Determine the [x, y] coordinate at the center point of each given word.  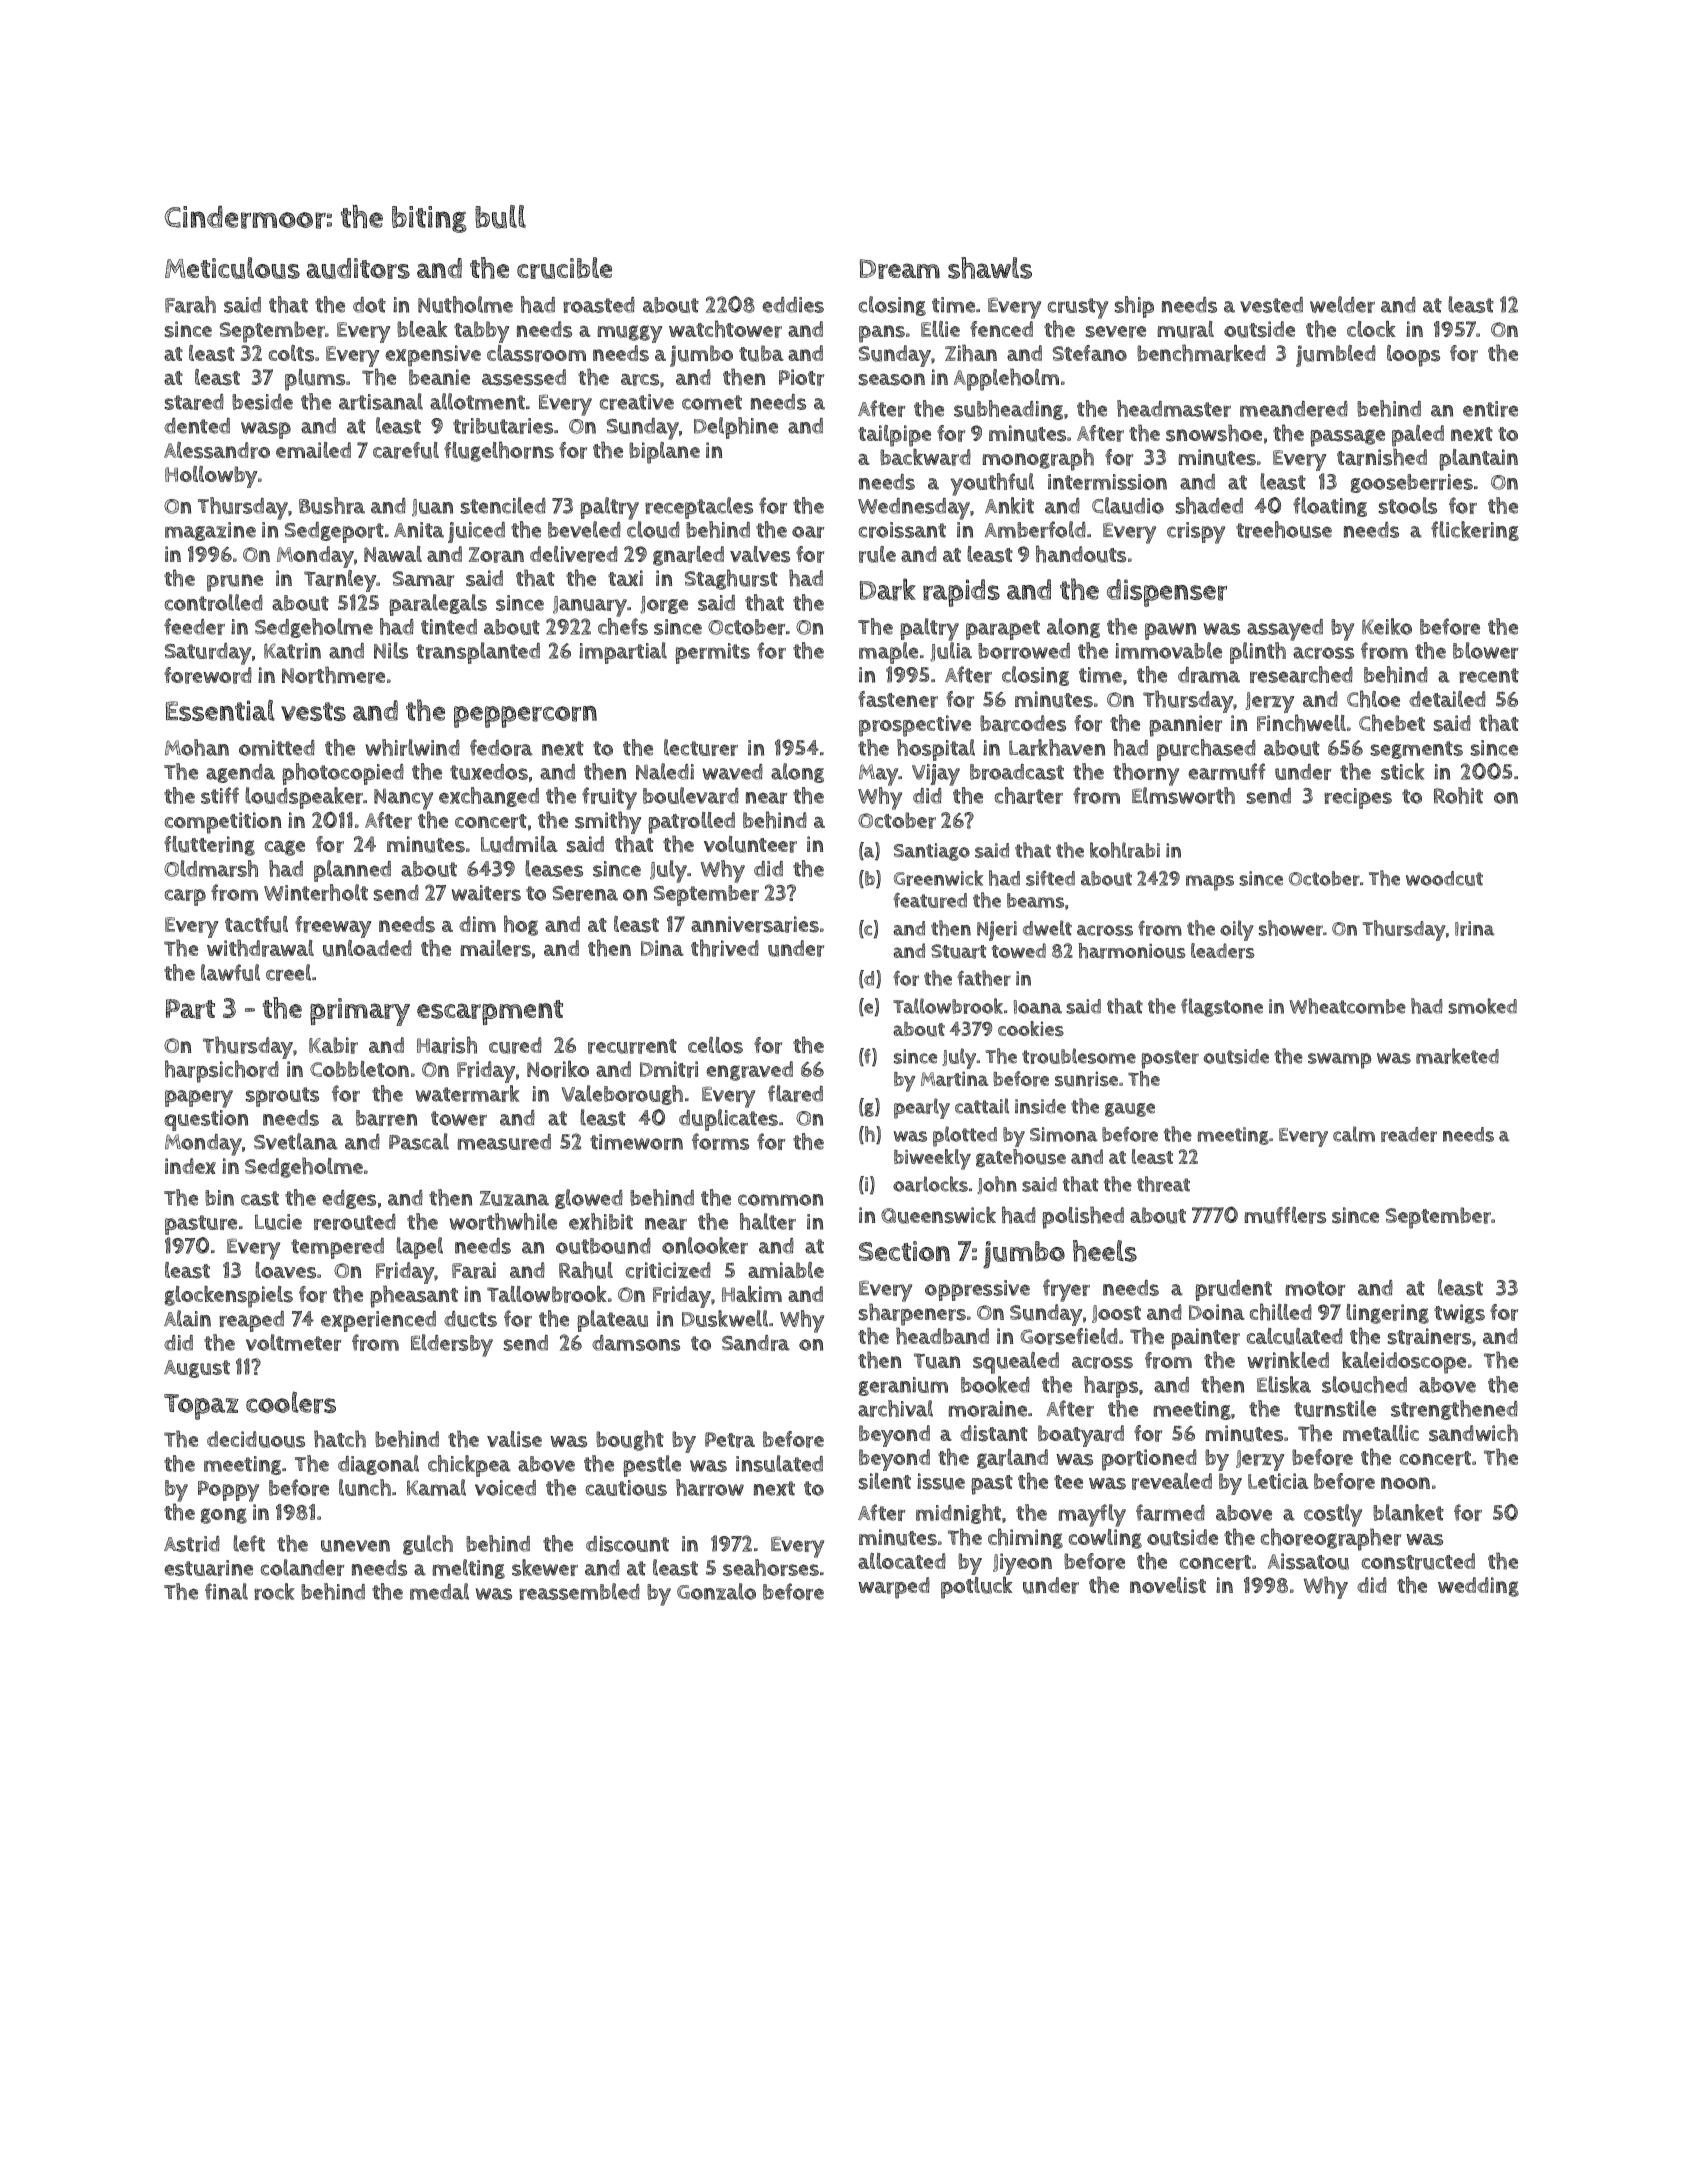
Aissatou [1308, 1561]
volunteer [750, 844]
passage [1347, 438]
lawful [230, 972]
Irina [1475, 928]
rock [274, 1591]
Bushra [332, 505]
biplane [664, 453]
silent [885, 1481]
